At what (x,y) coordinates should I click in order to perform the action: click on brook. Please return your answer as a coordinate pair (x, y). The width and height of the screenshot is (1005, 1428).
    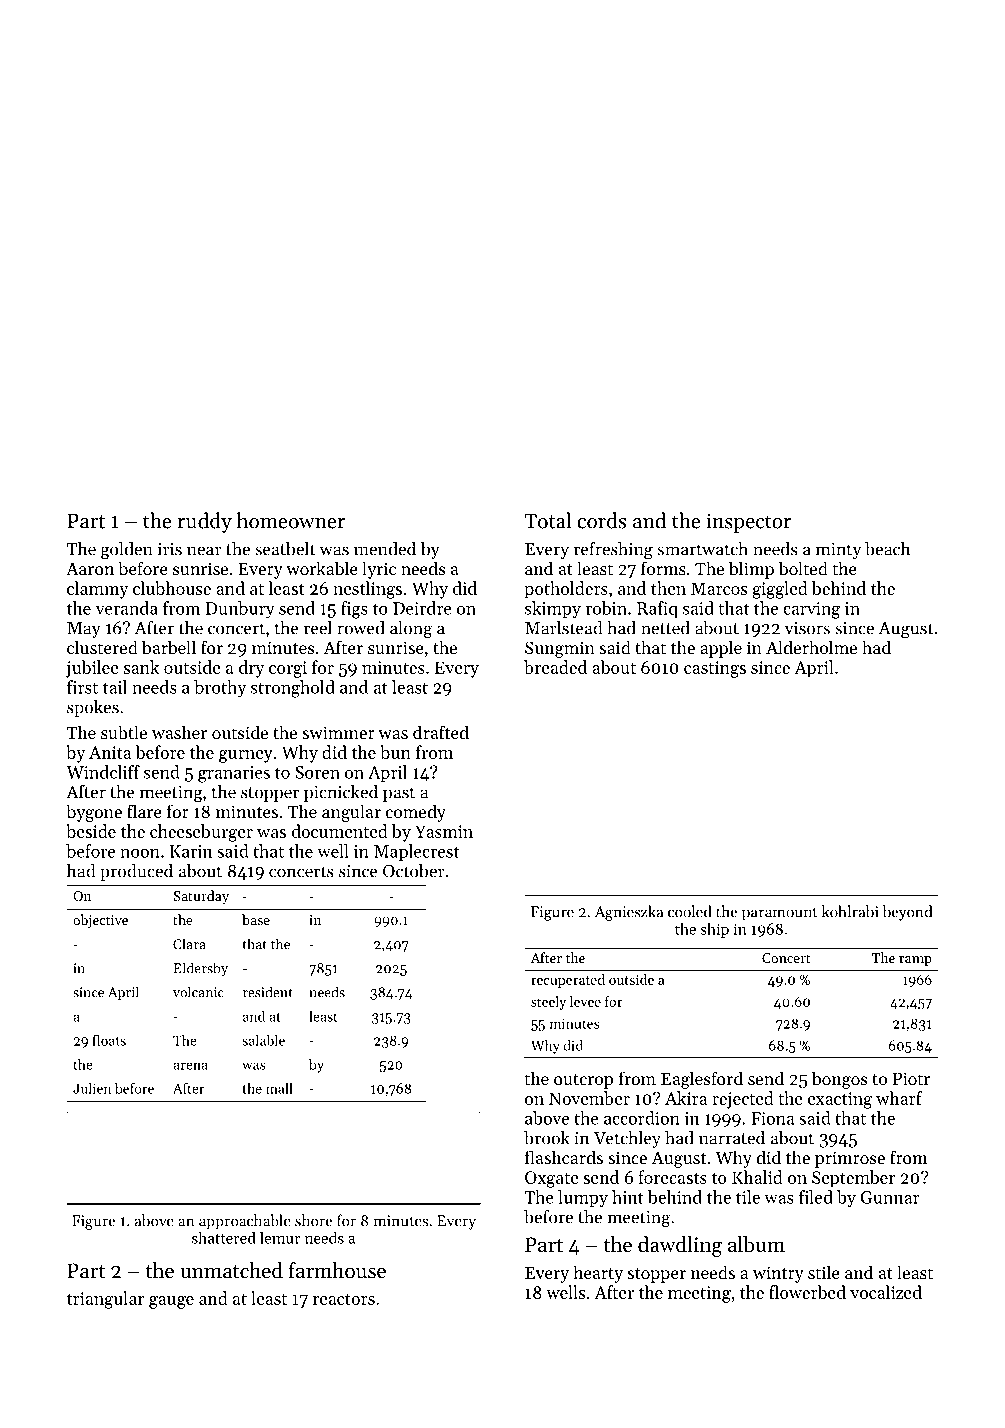
    Looking at the image, I should click on (547, 1138).
